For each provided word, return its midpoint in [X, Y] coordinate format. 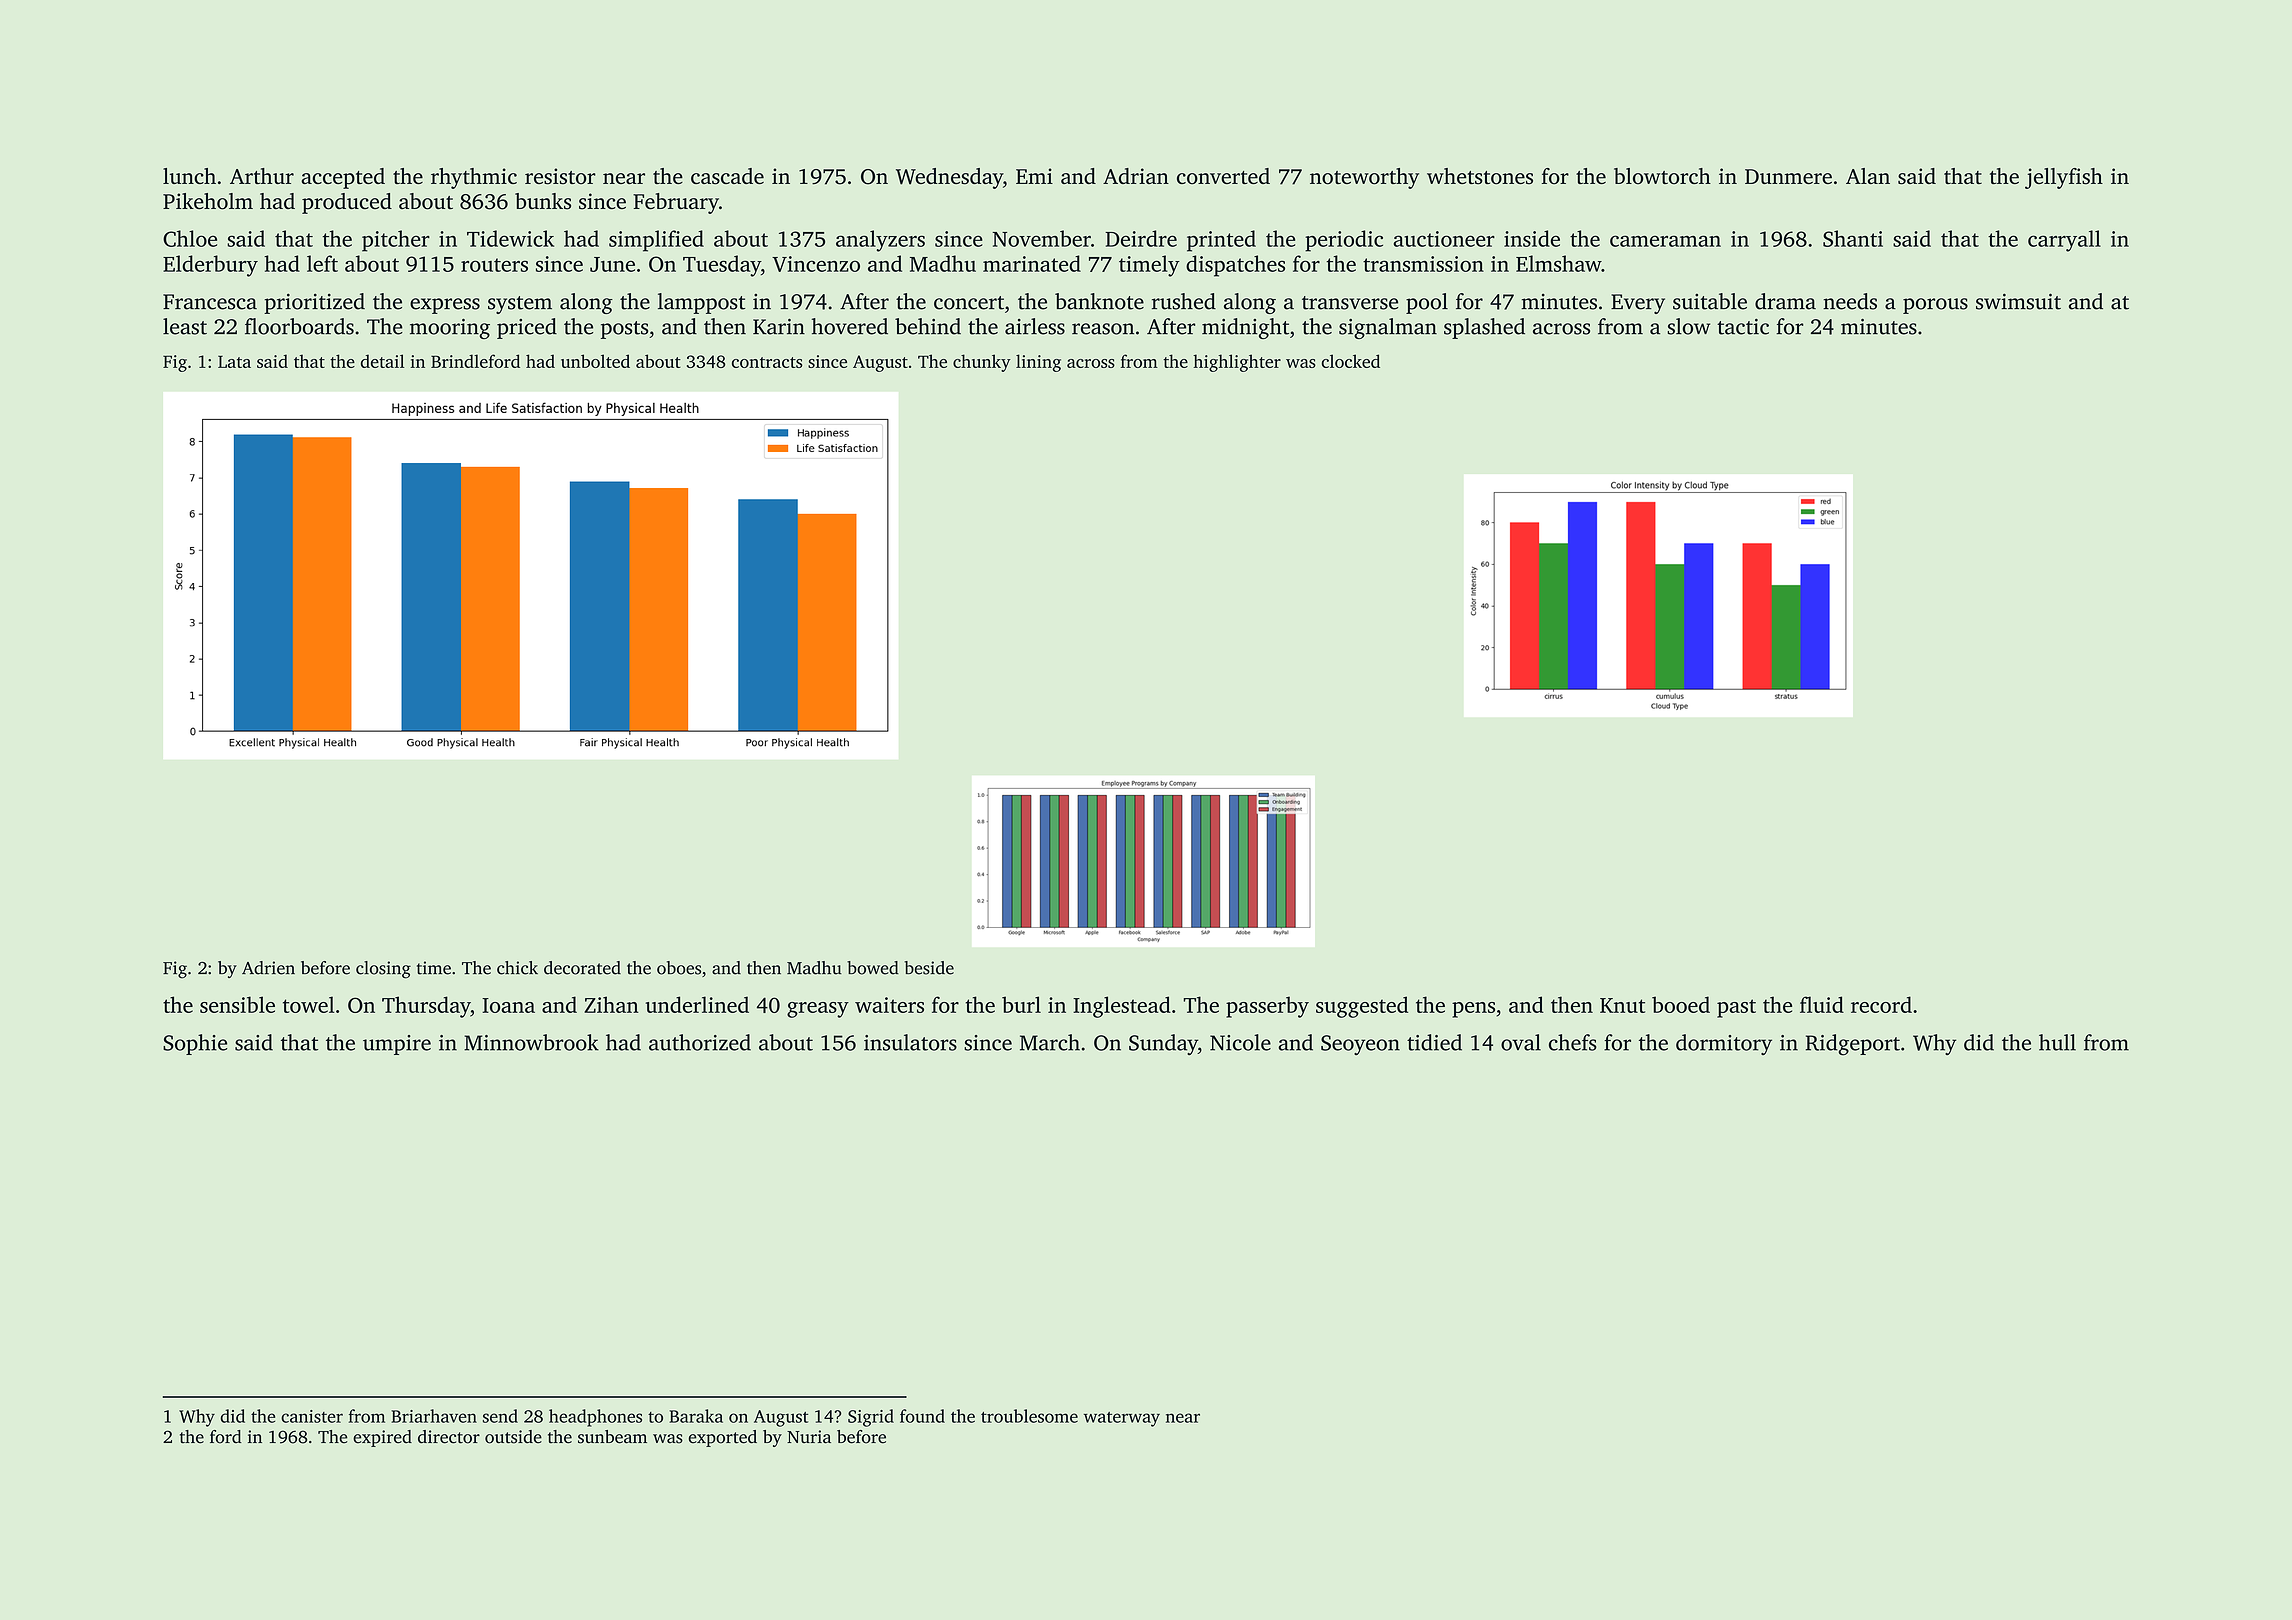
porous [1935, 306]
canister [312, 1416]
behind [928, 326]
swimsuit [2018, 301]
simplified [656, 241]
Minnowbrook [531, 1042]
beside [929, 968]
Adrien [268, 968]
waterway [1122, 1419]
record [1881, 1004]
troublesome [1029, 1416]
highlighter [1237, 363]
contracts [767, 362]
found [922, 1416]
